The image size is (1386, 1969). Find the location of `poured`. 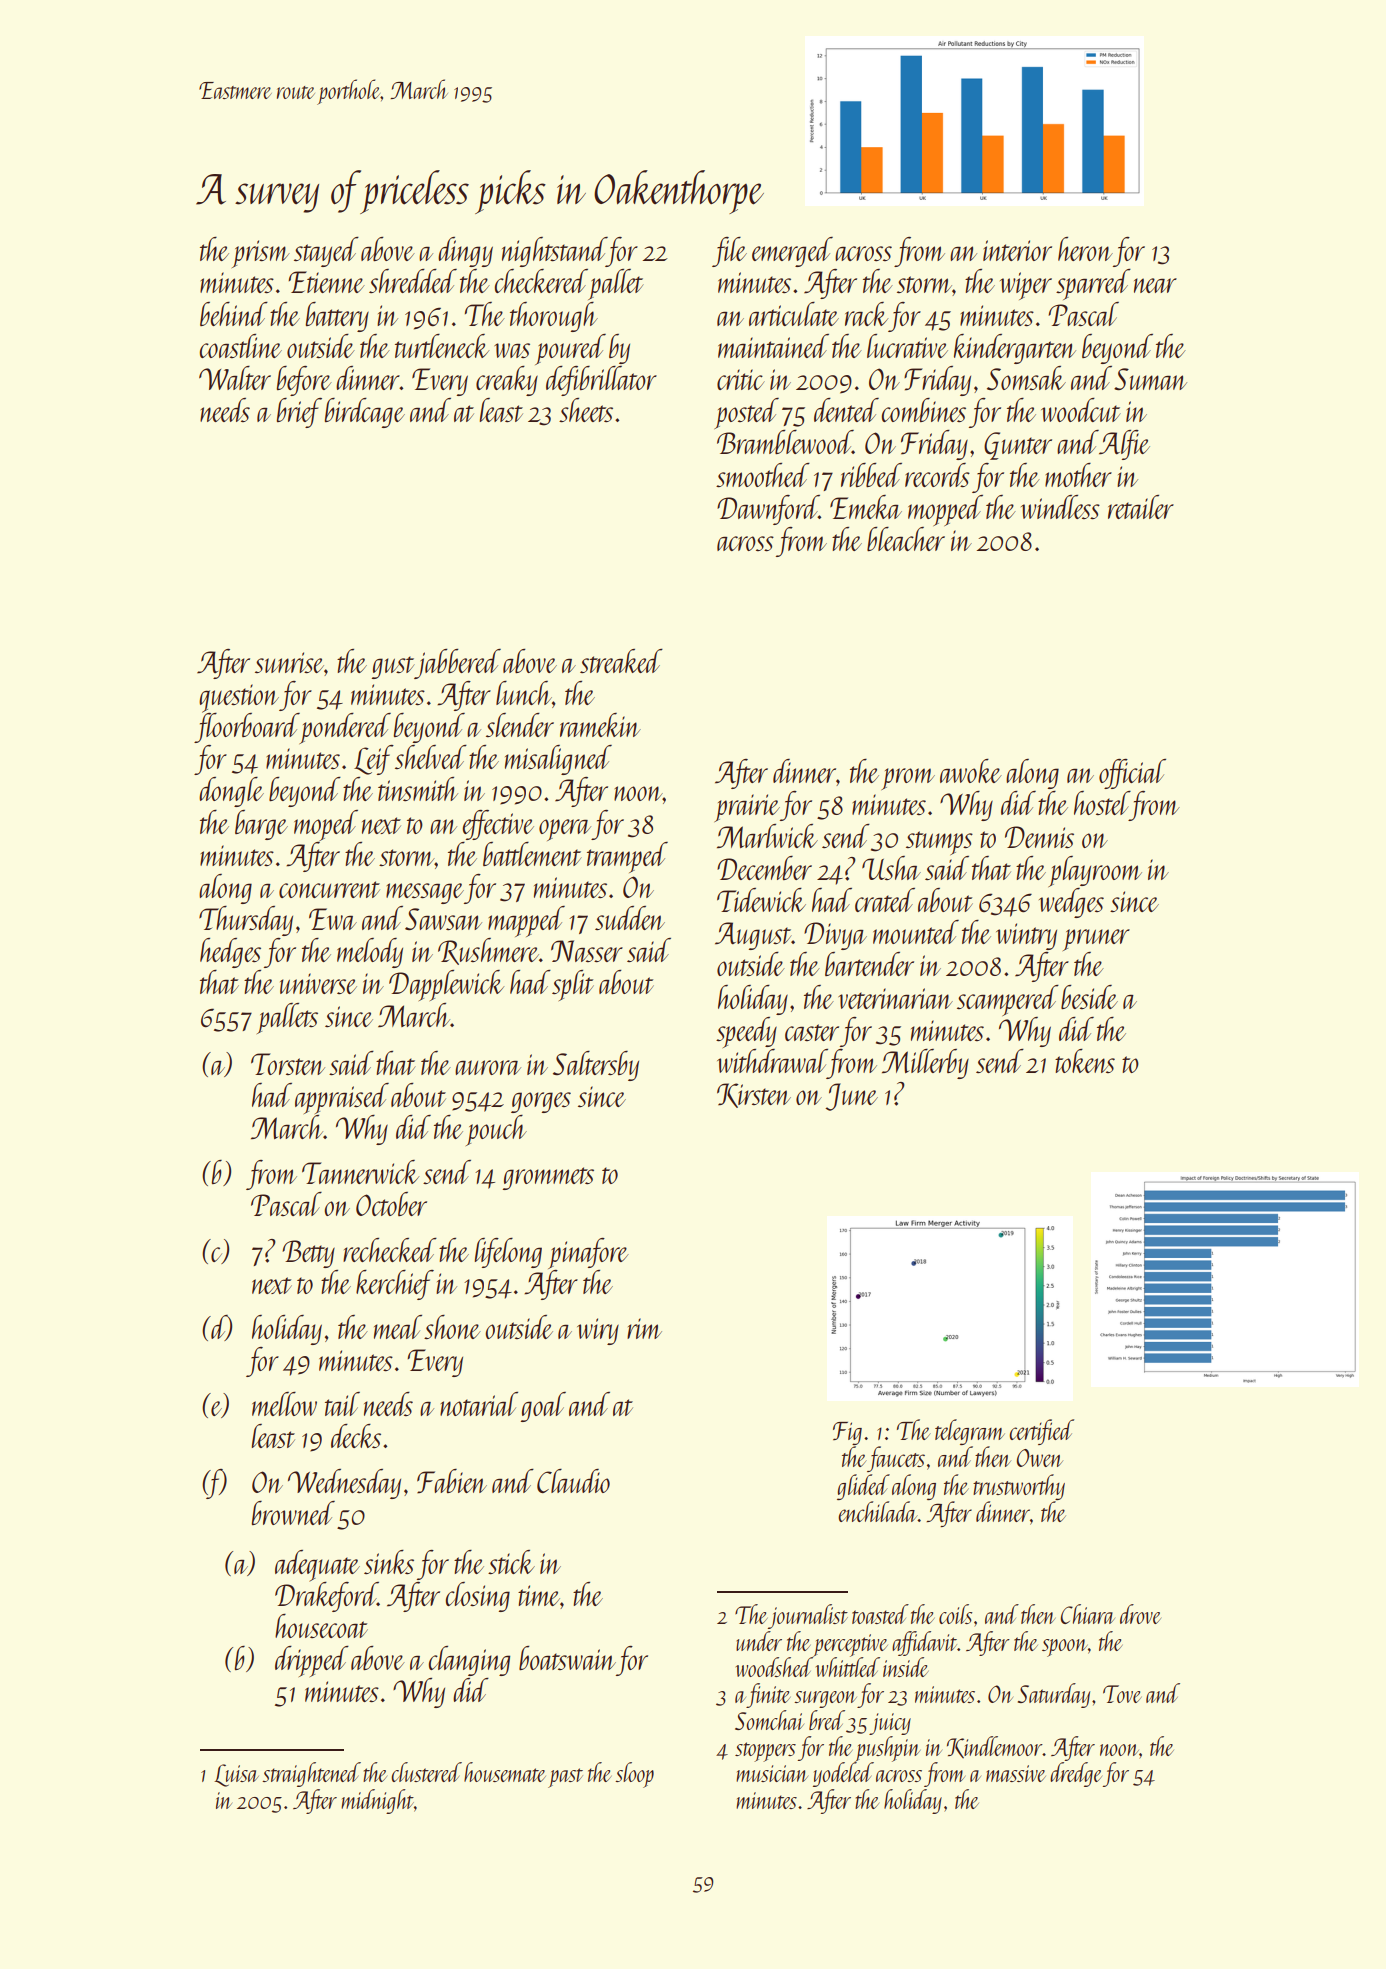

poured is located at coordinates (570, 349).
